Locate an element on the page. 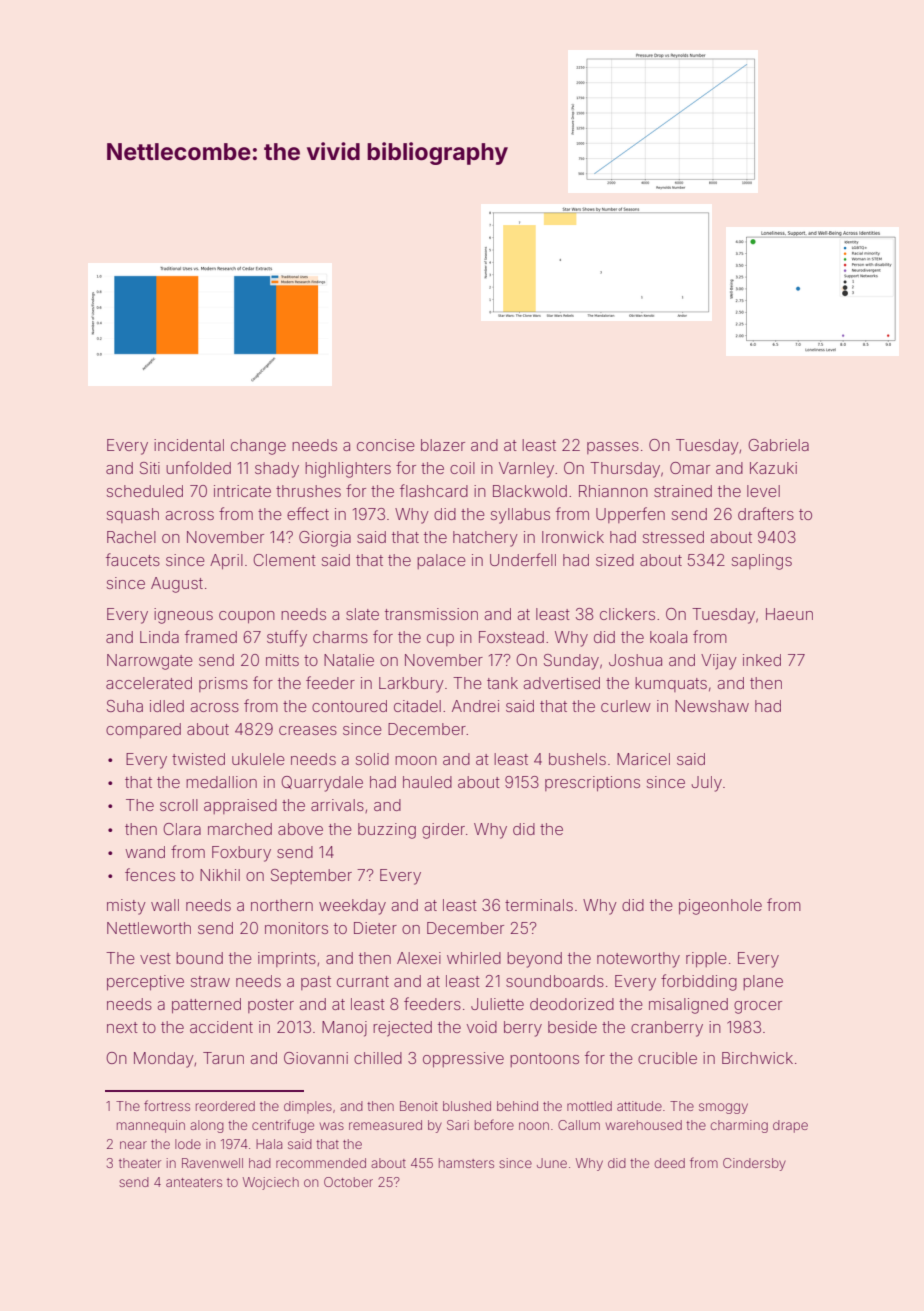  tank is located at coordinates (502, 683).
